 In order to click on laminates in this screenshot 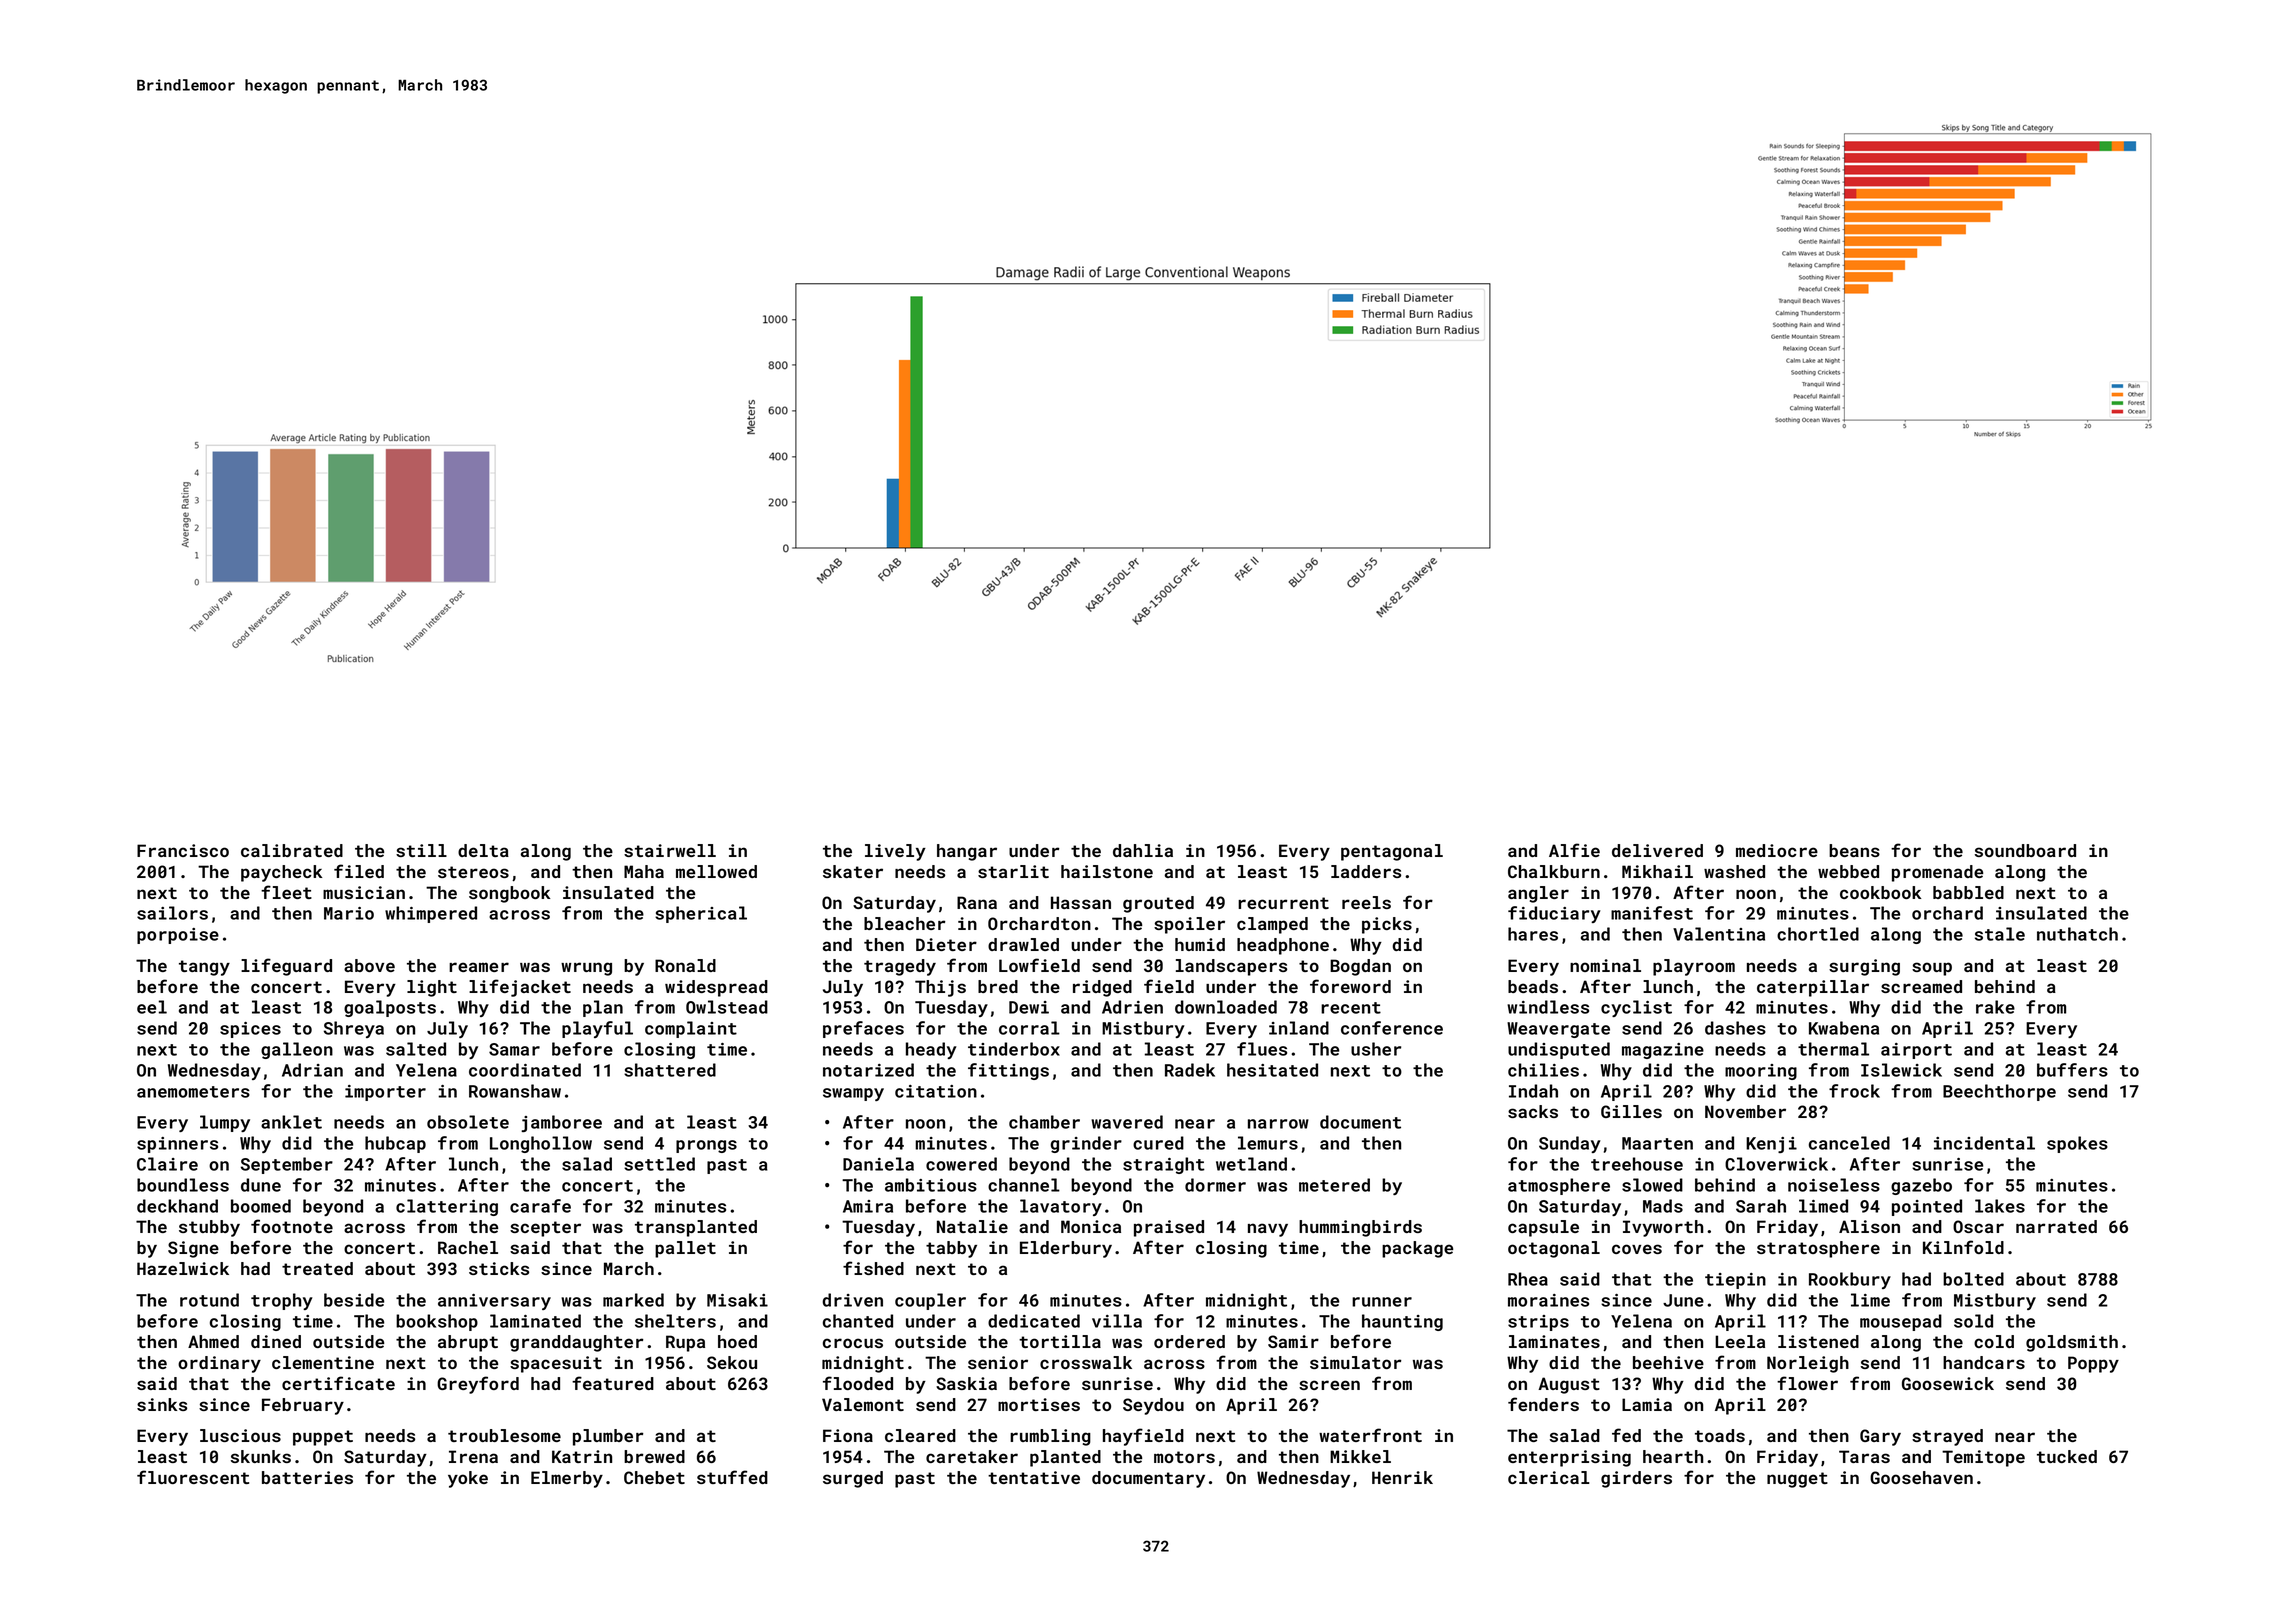, I will do `click(1554, 1341)`.
